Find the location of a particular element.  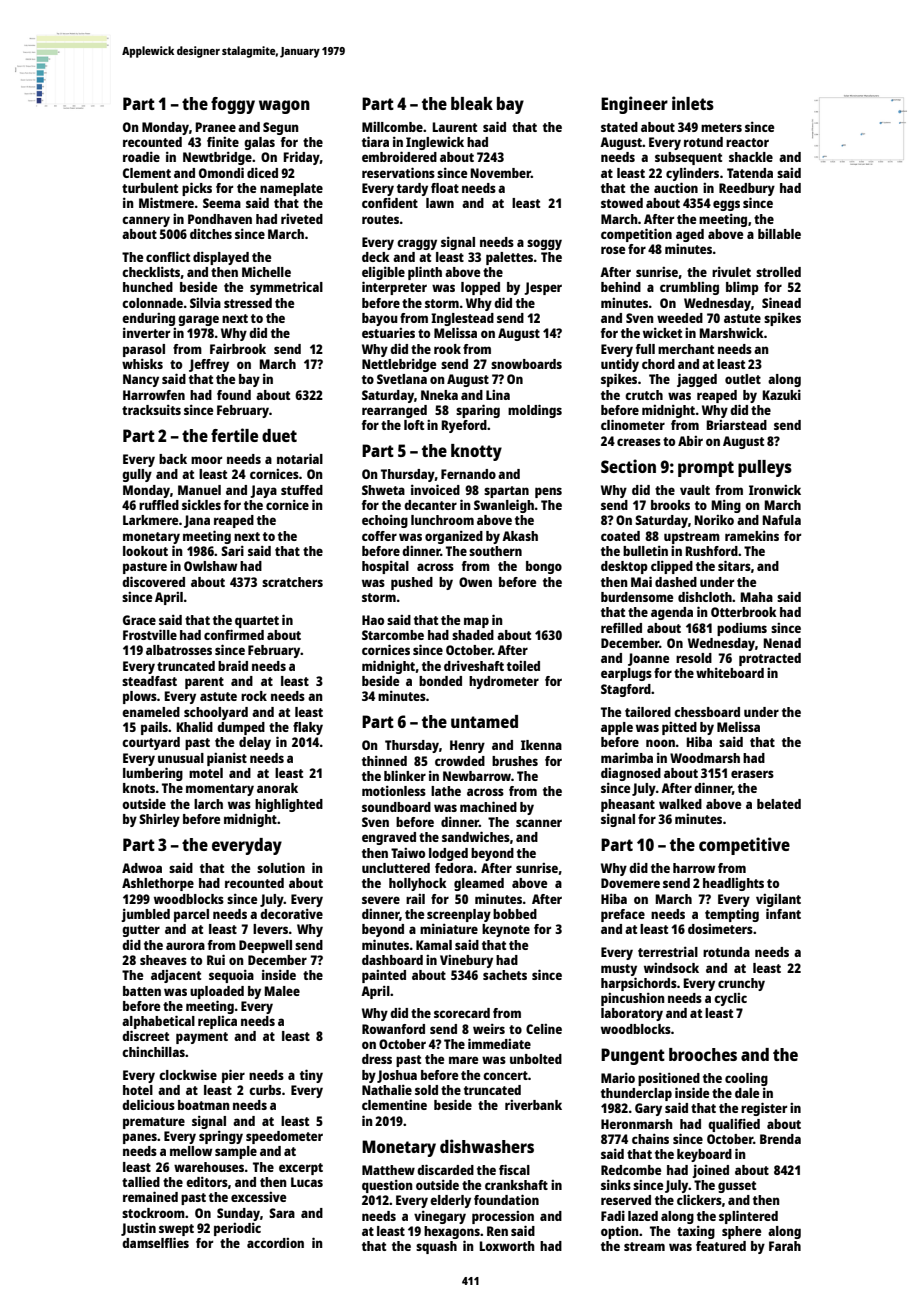

tempting is located at coordinates (732, 915).
